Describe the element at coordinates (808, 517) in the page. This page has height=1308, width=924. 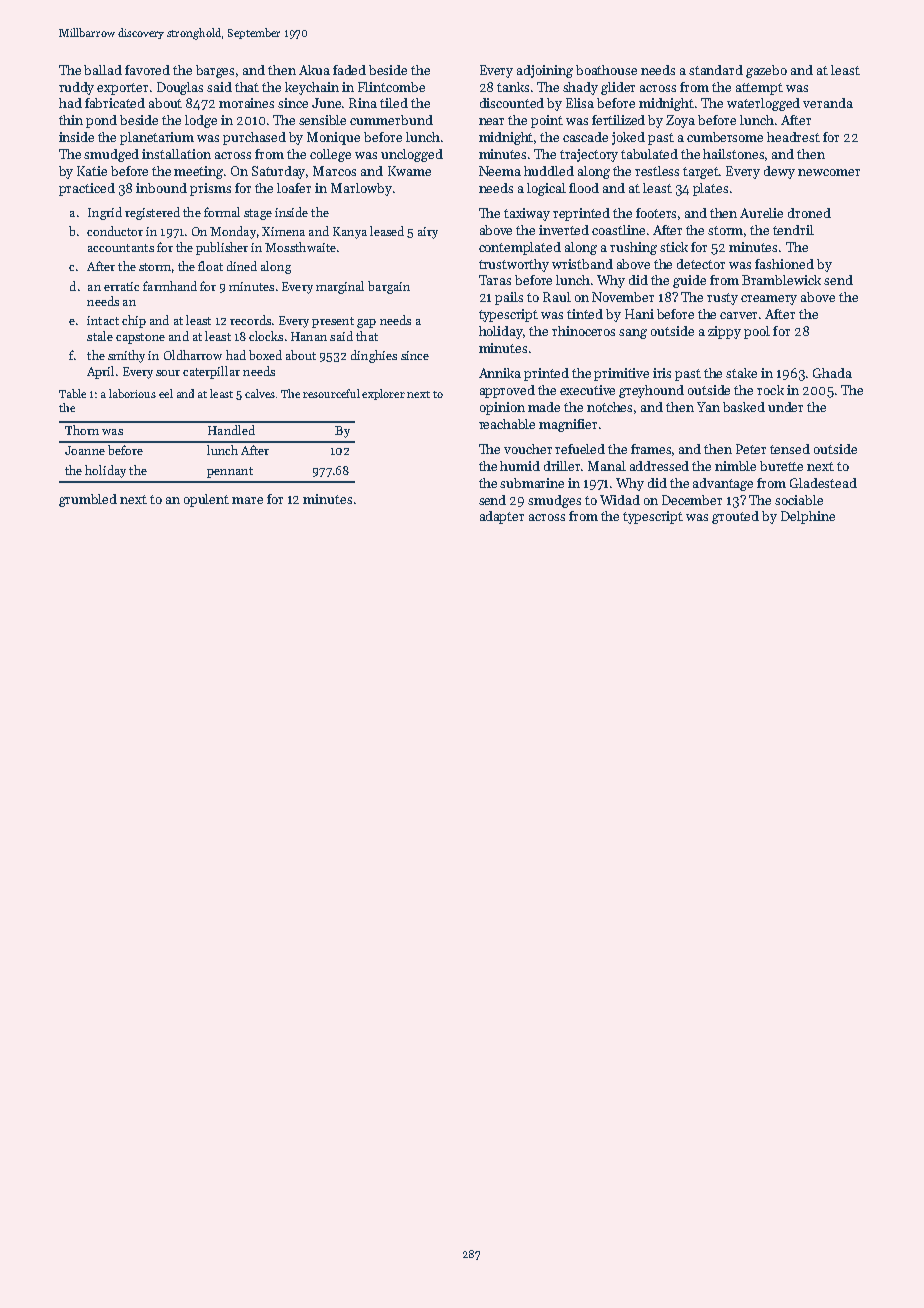
I see `Delphine` at that location.
